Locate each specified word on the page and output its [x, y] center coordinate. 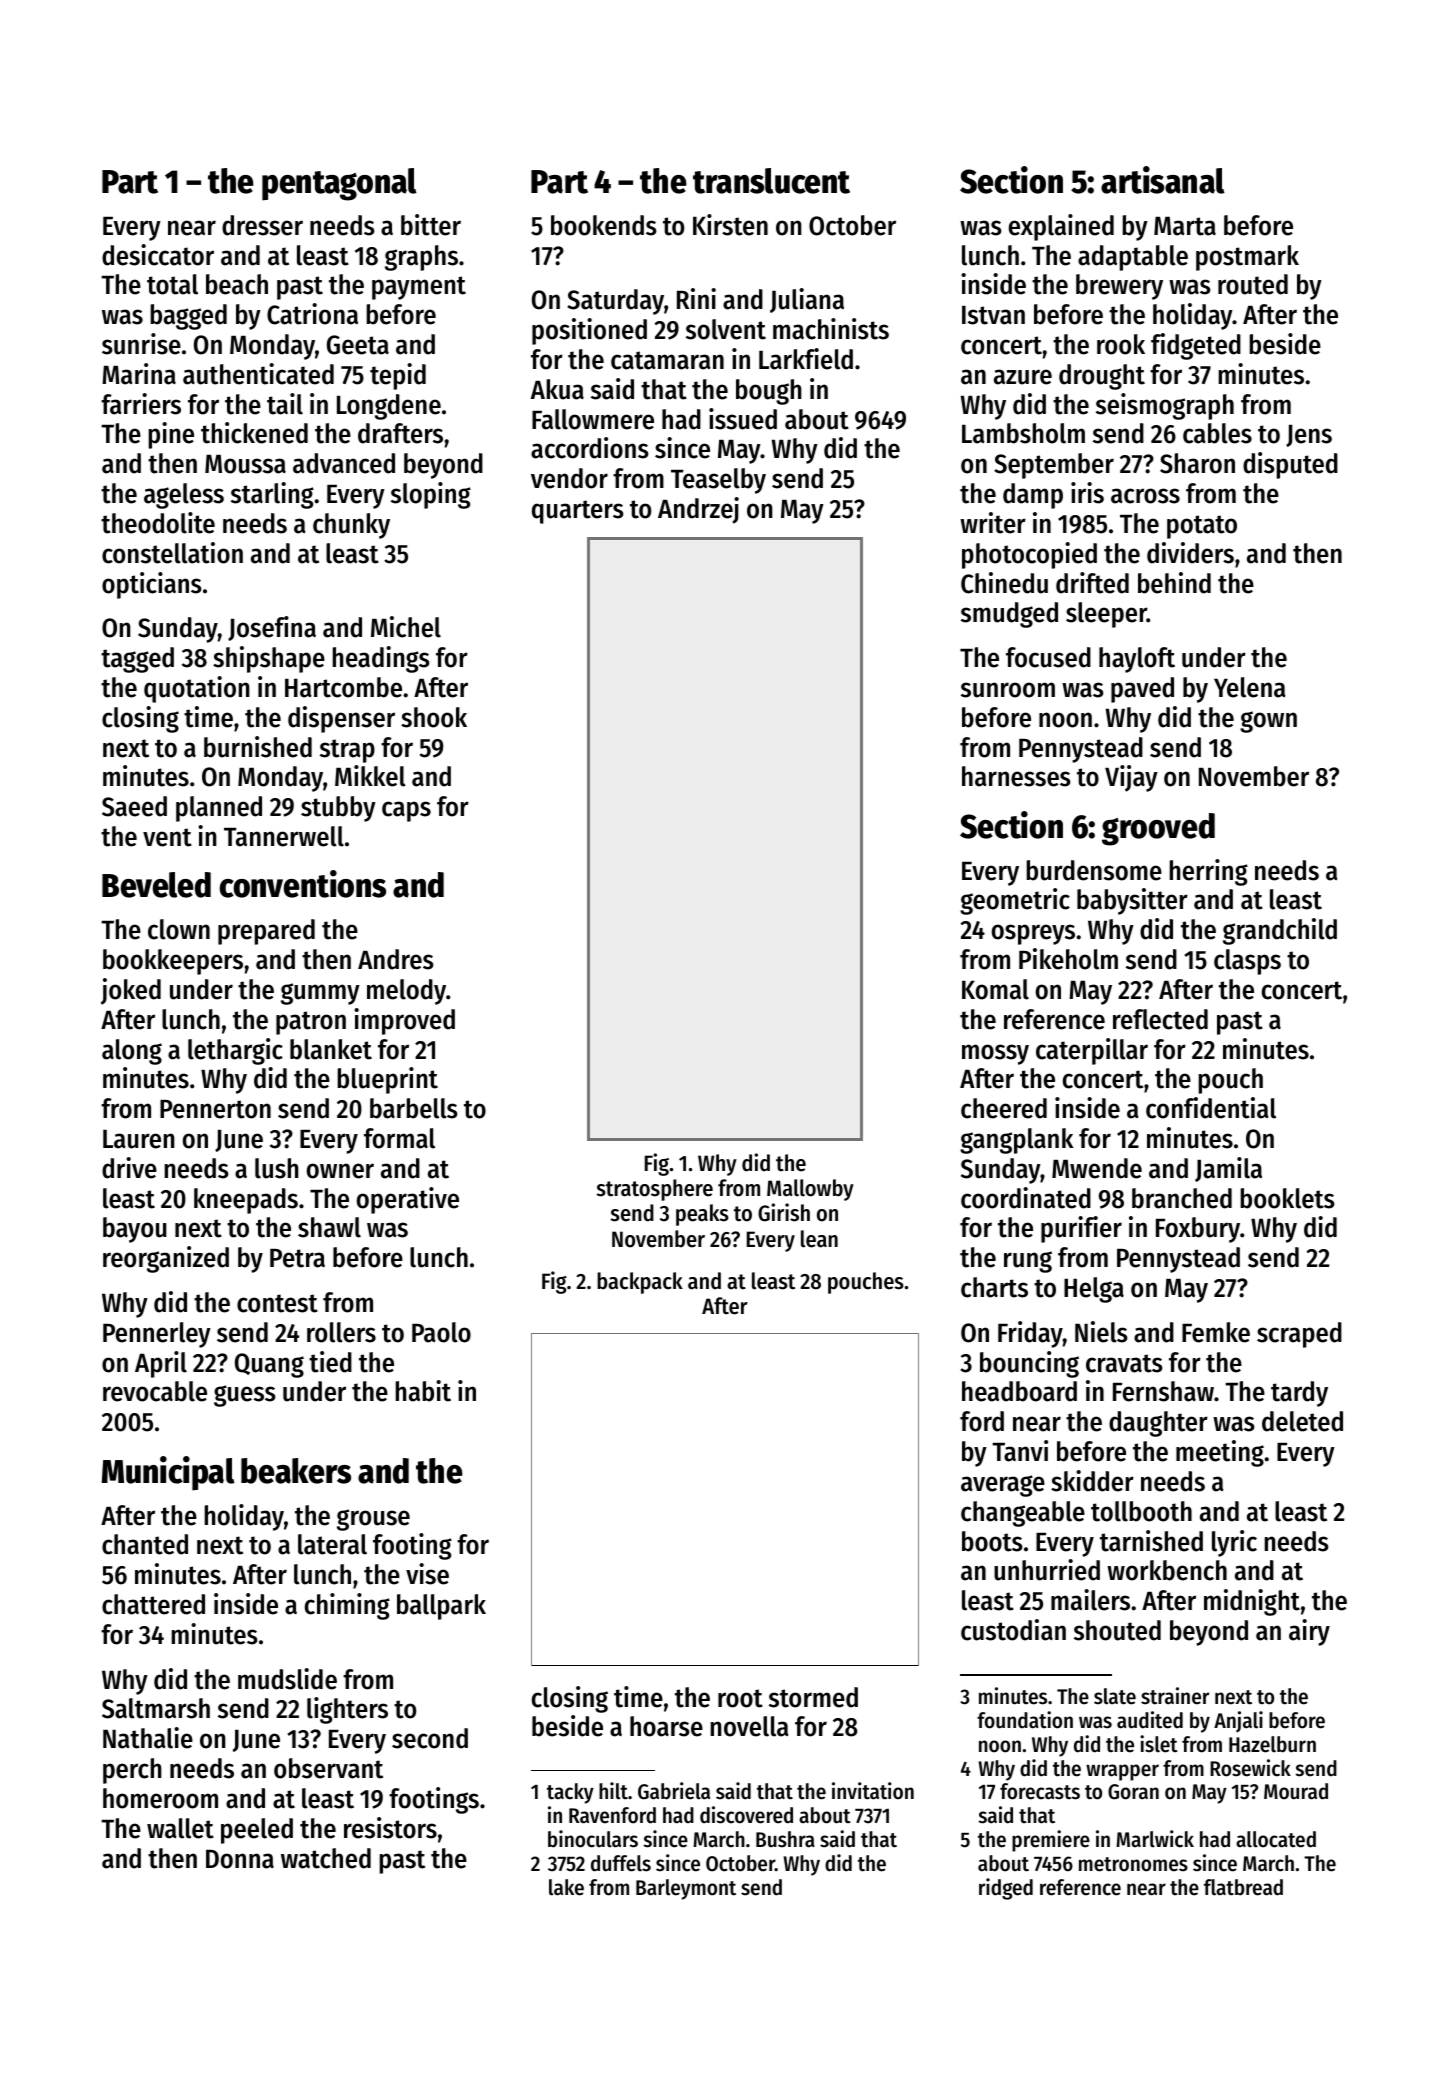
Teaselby [718, 481]
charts [994, 1287]
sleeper [1106, 615]
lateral [332, 1544]
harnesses [1016, 776]
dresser [262, 225]
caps [406, 811]
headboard [1019, 1391]
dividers [1190, 553]
